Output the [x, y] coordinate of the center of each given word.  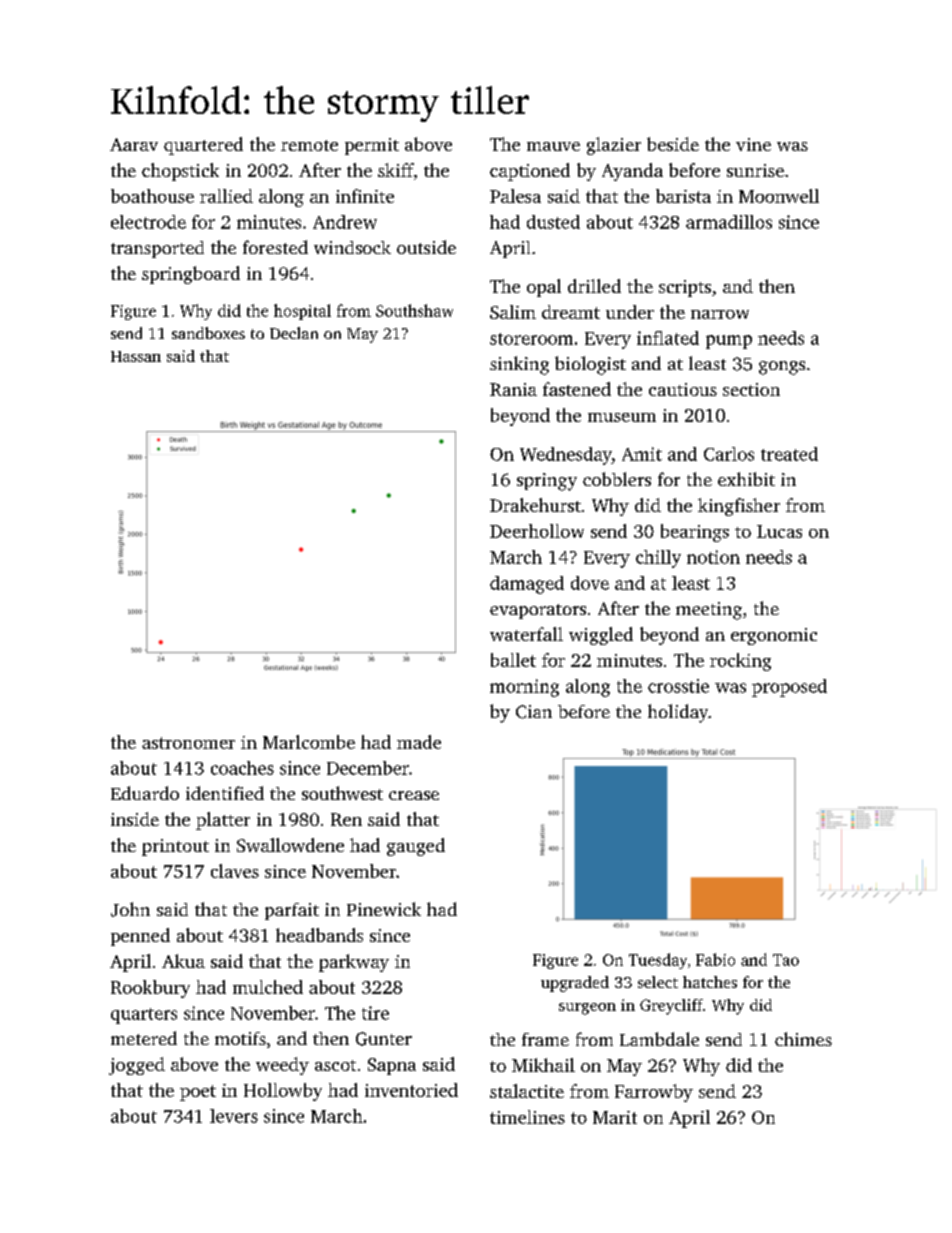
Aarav [134, 144]
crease [414, 795]
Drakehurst [535, 505]
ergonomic [774, 636]
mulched [268, 987]
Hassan [136, 356]
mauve [553, 146]
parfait [292, 911]
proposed [789, 688]
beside [673, 144]
